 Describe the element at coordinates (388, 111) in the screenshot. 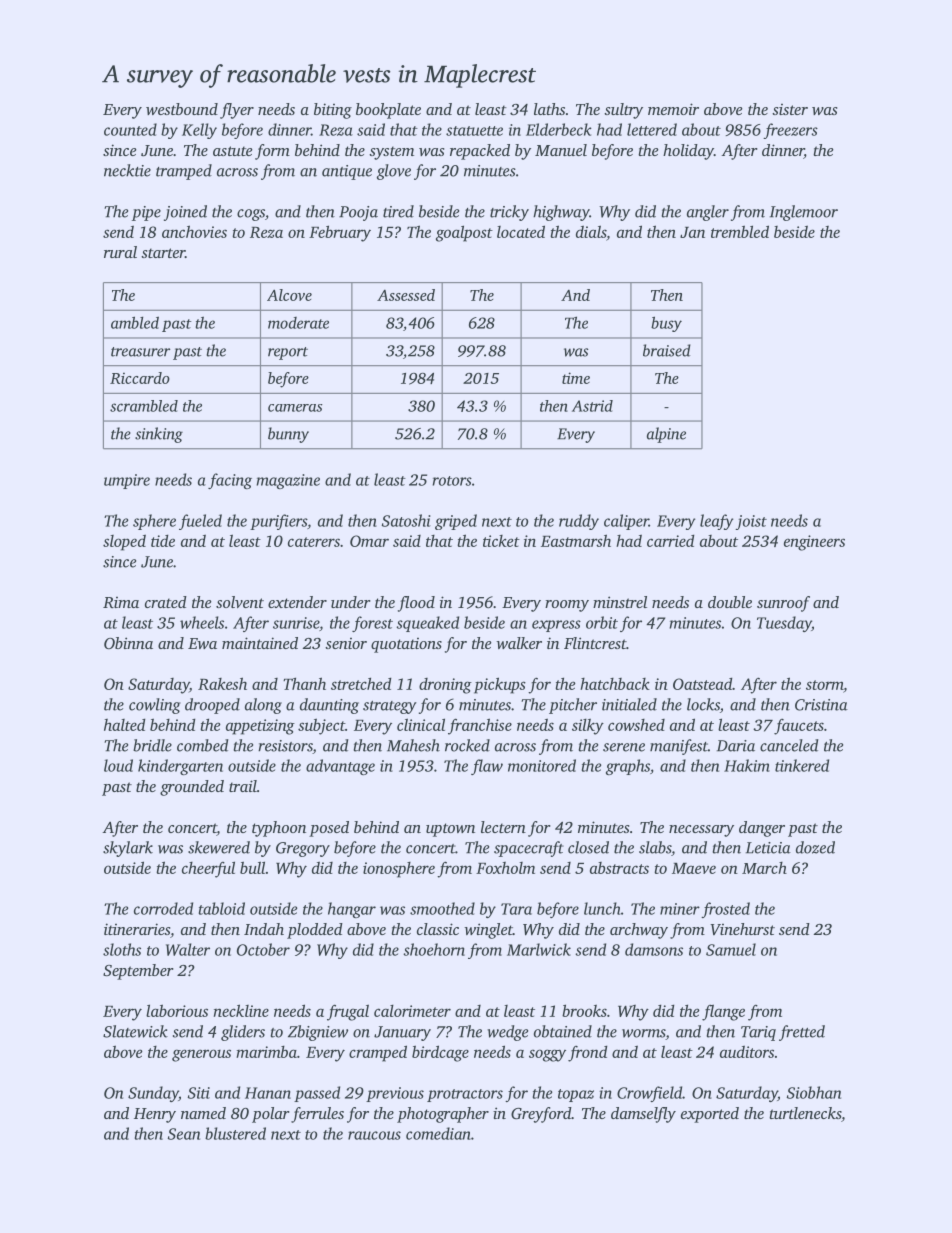

I see `bookplate` at that location.
